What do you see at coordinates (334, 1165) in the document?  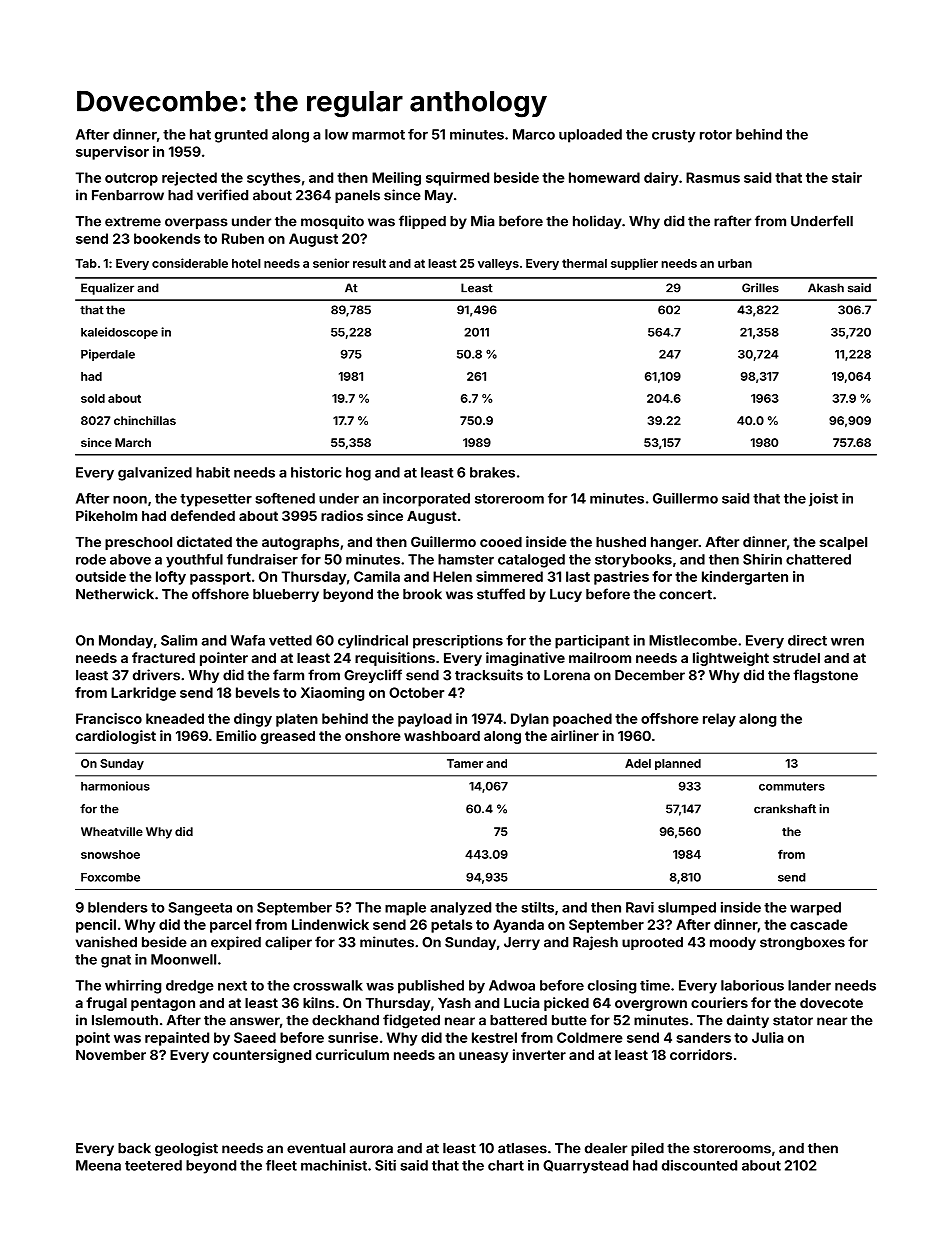 I see `machinist` at bounding box center [334, 1165].
